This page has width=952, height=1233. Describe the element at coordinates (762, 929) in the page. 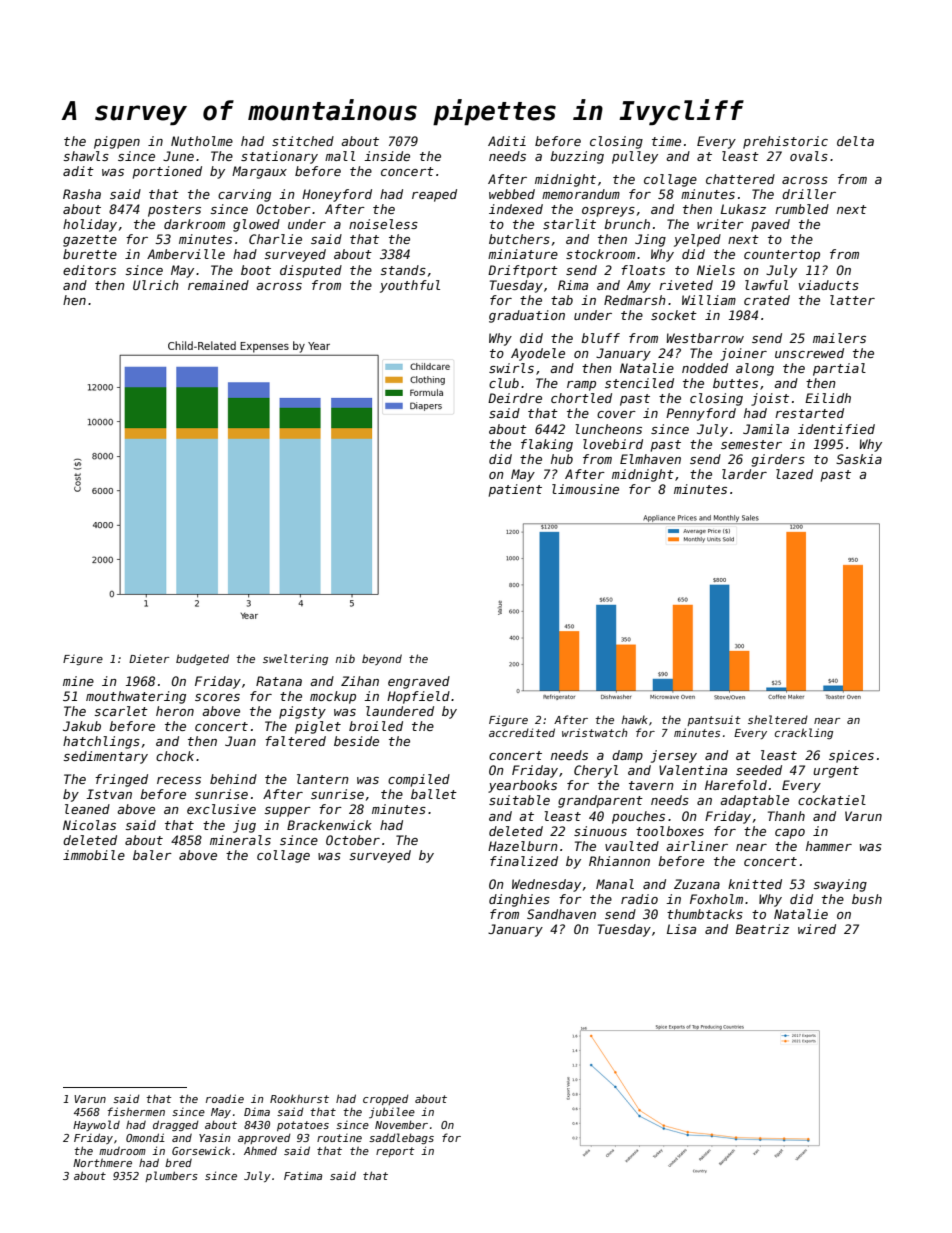

I see `Beatriz` at that location.
